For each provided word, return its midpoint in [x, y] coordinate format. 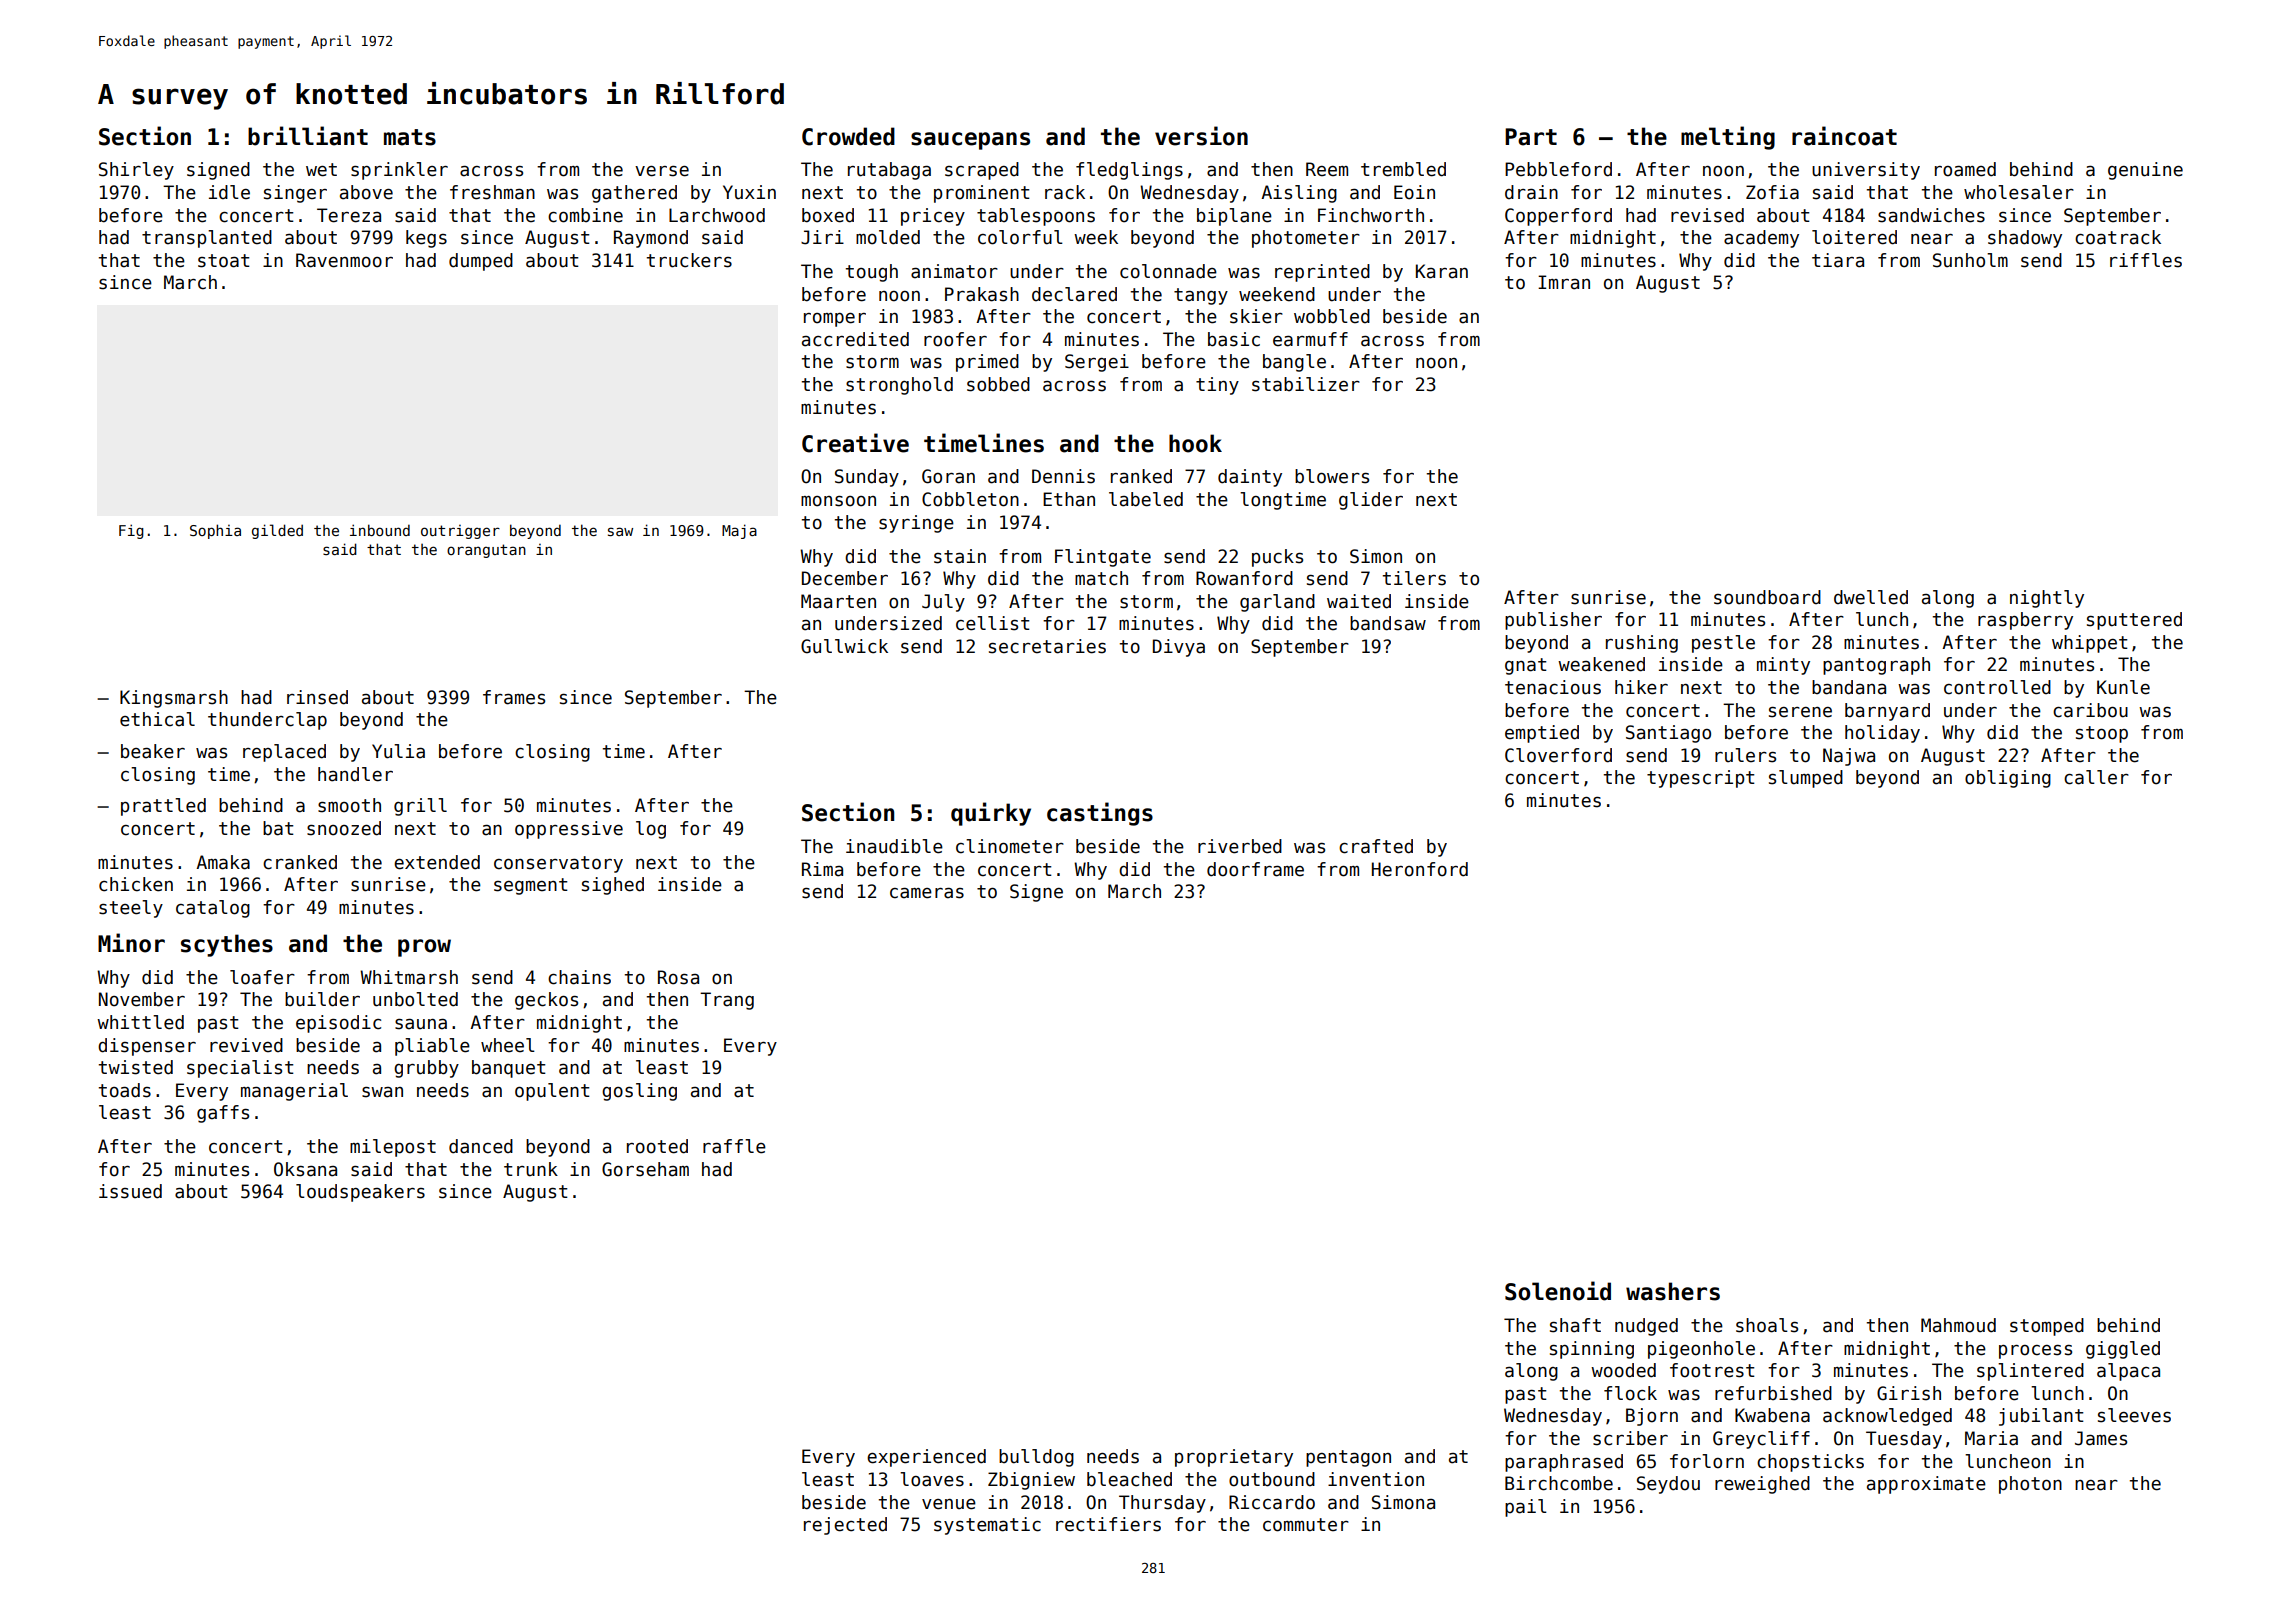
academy [1761, 239]
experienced [926, 1458]
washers [1673, 1291]
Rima [822, 869]
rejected [845, 1526]
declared [1074, 294]
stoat [224, 261]
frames [514, 697]
